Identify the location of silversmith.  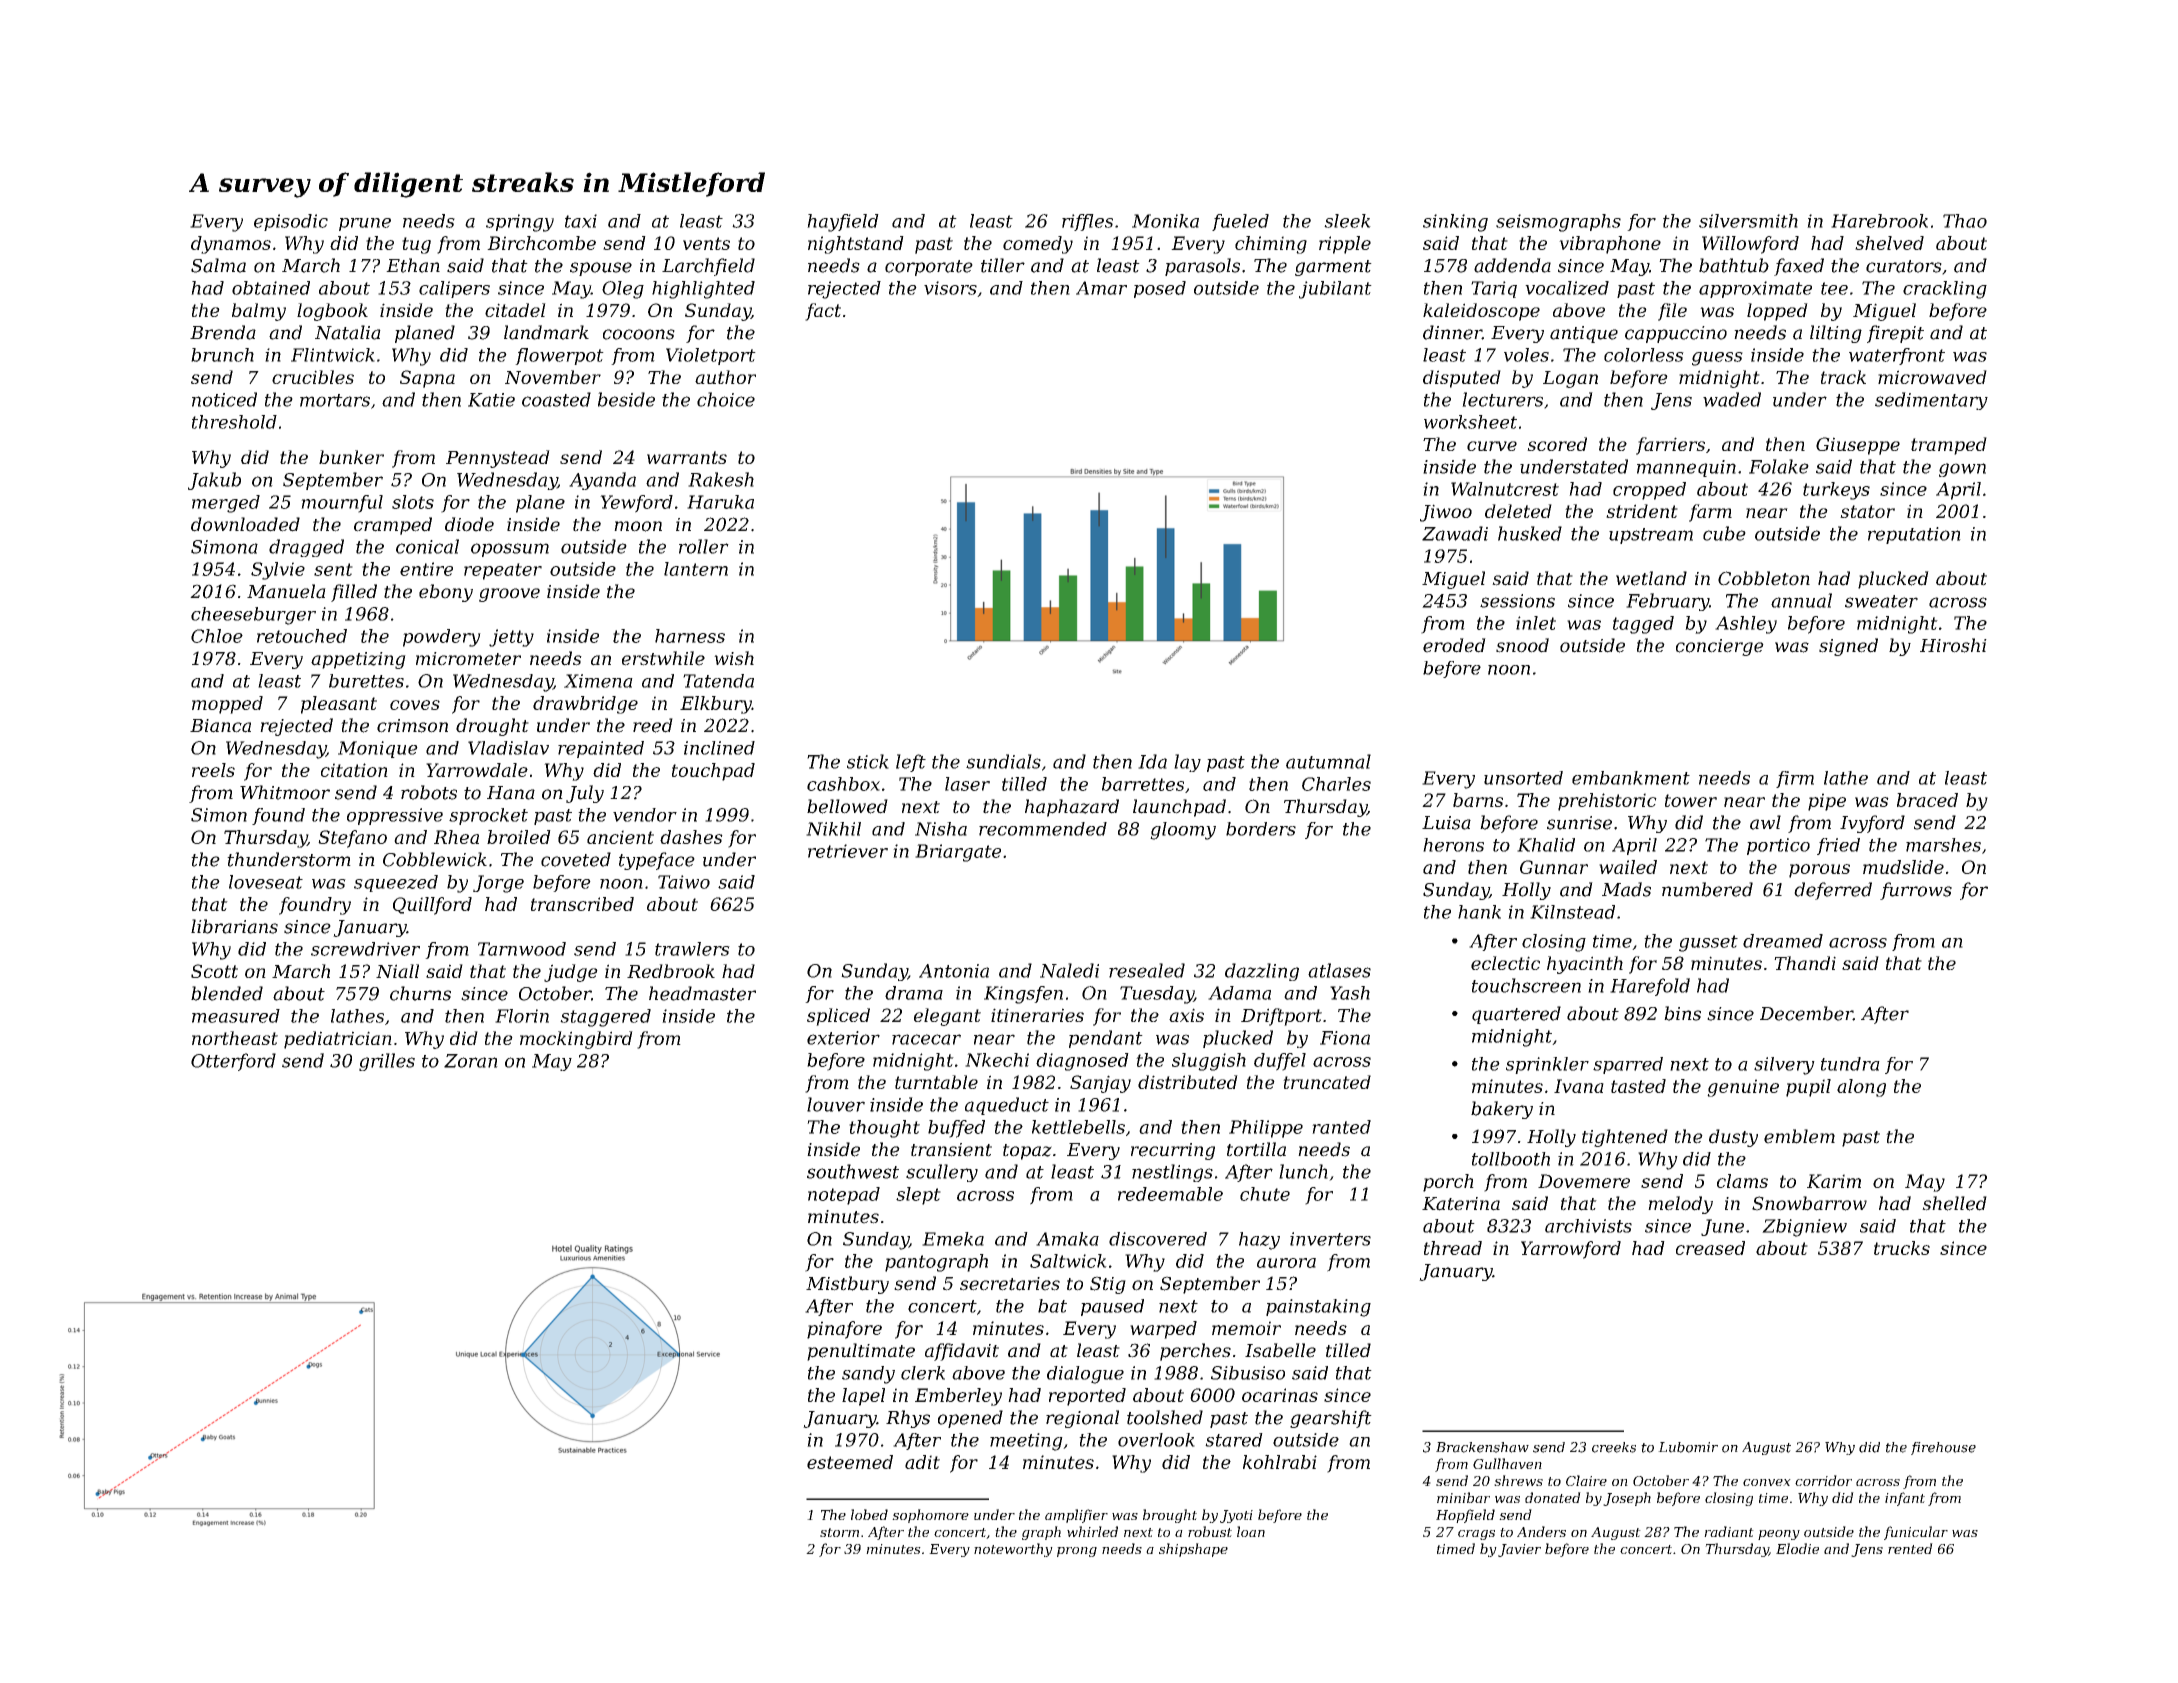
(1748, 221).
